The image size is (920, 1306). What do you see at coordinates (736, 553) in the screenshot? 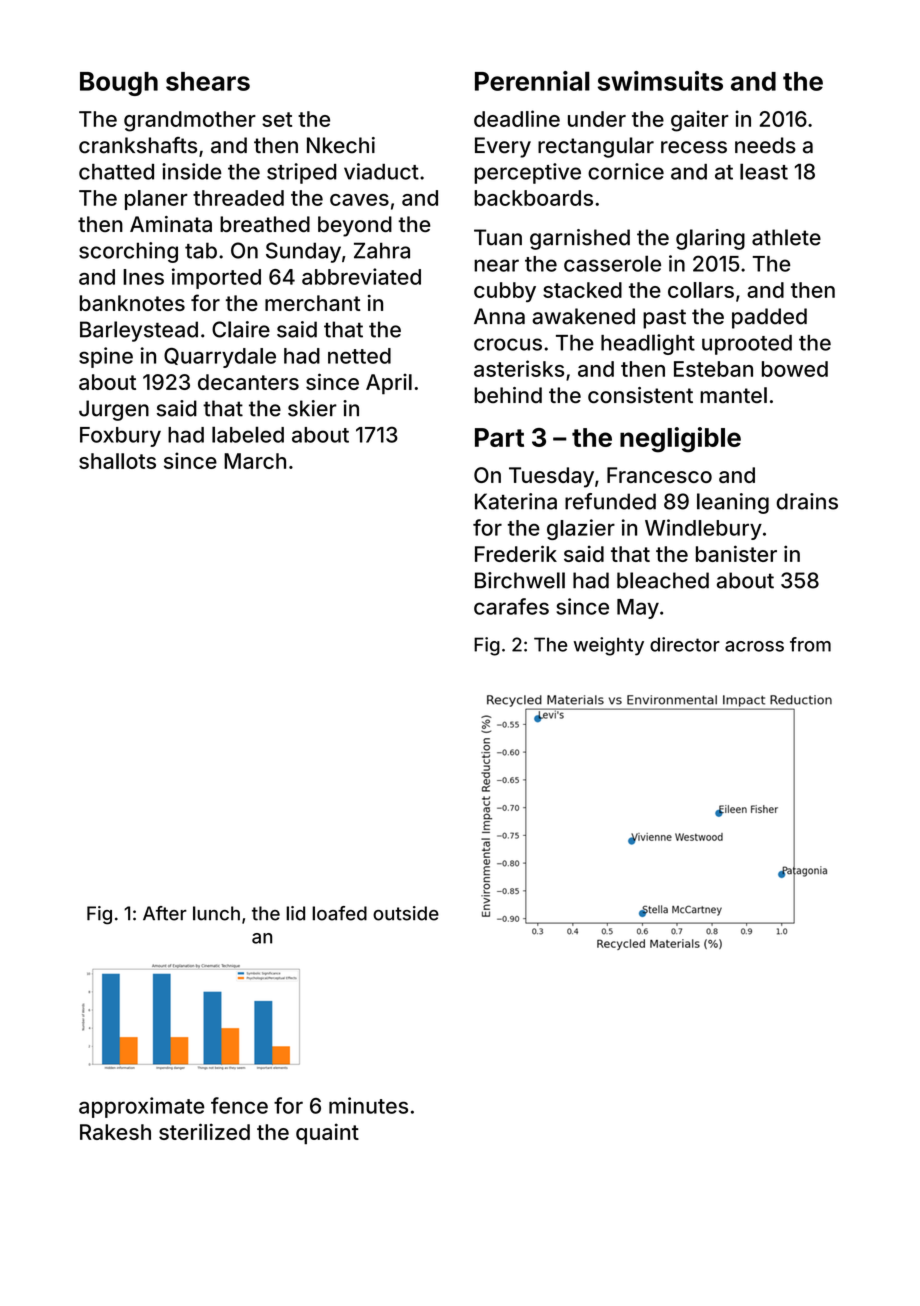
I see `banister` at bounding box center [736, 553].
